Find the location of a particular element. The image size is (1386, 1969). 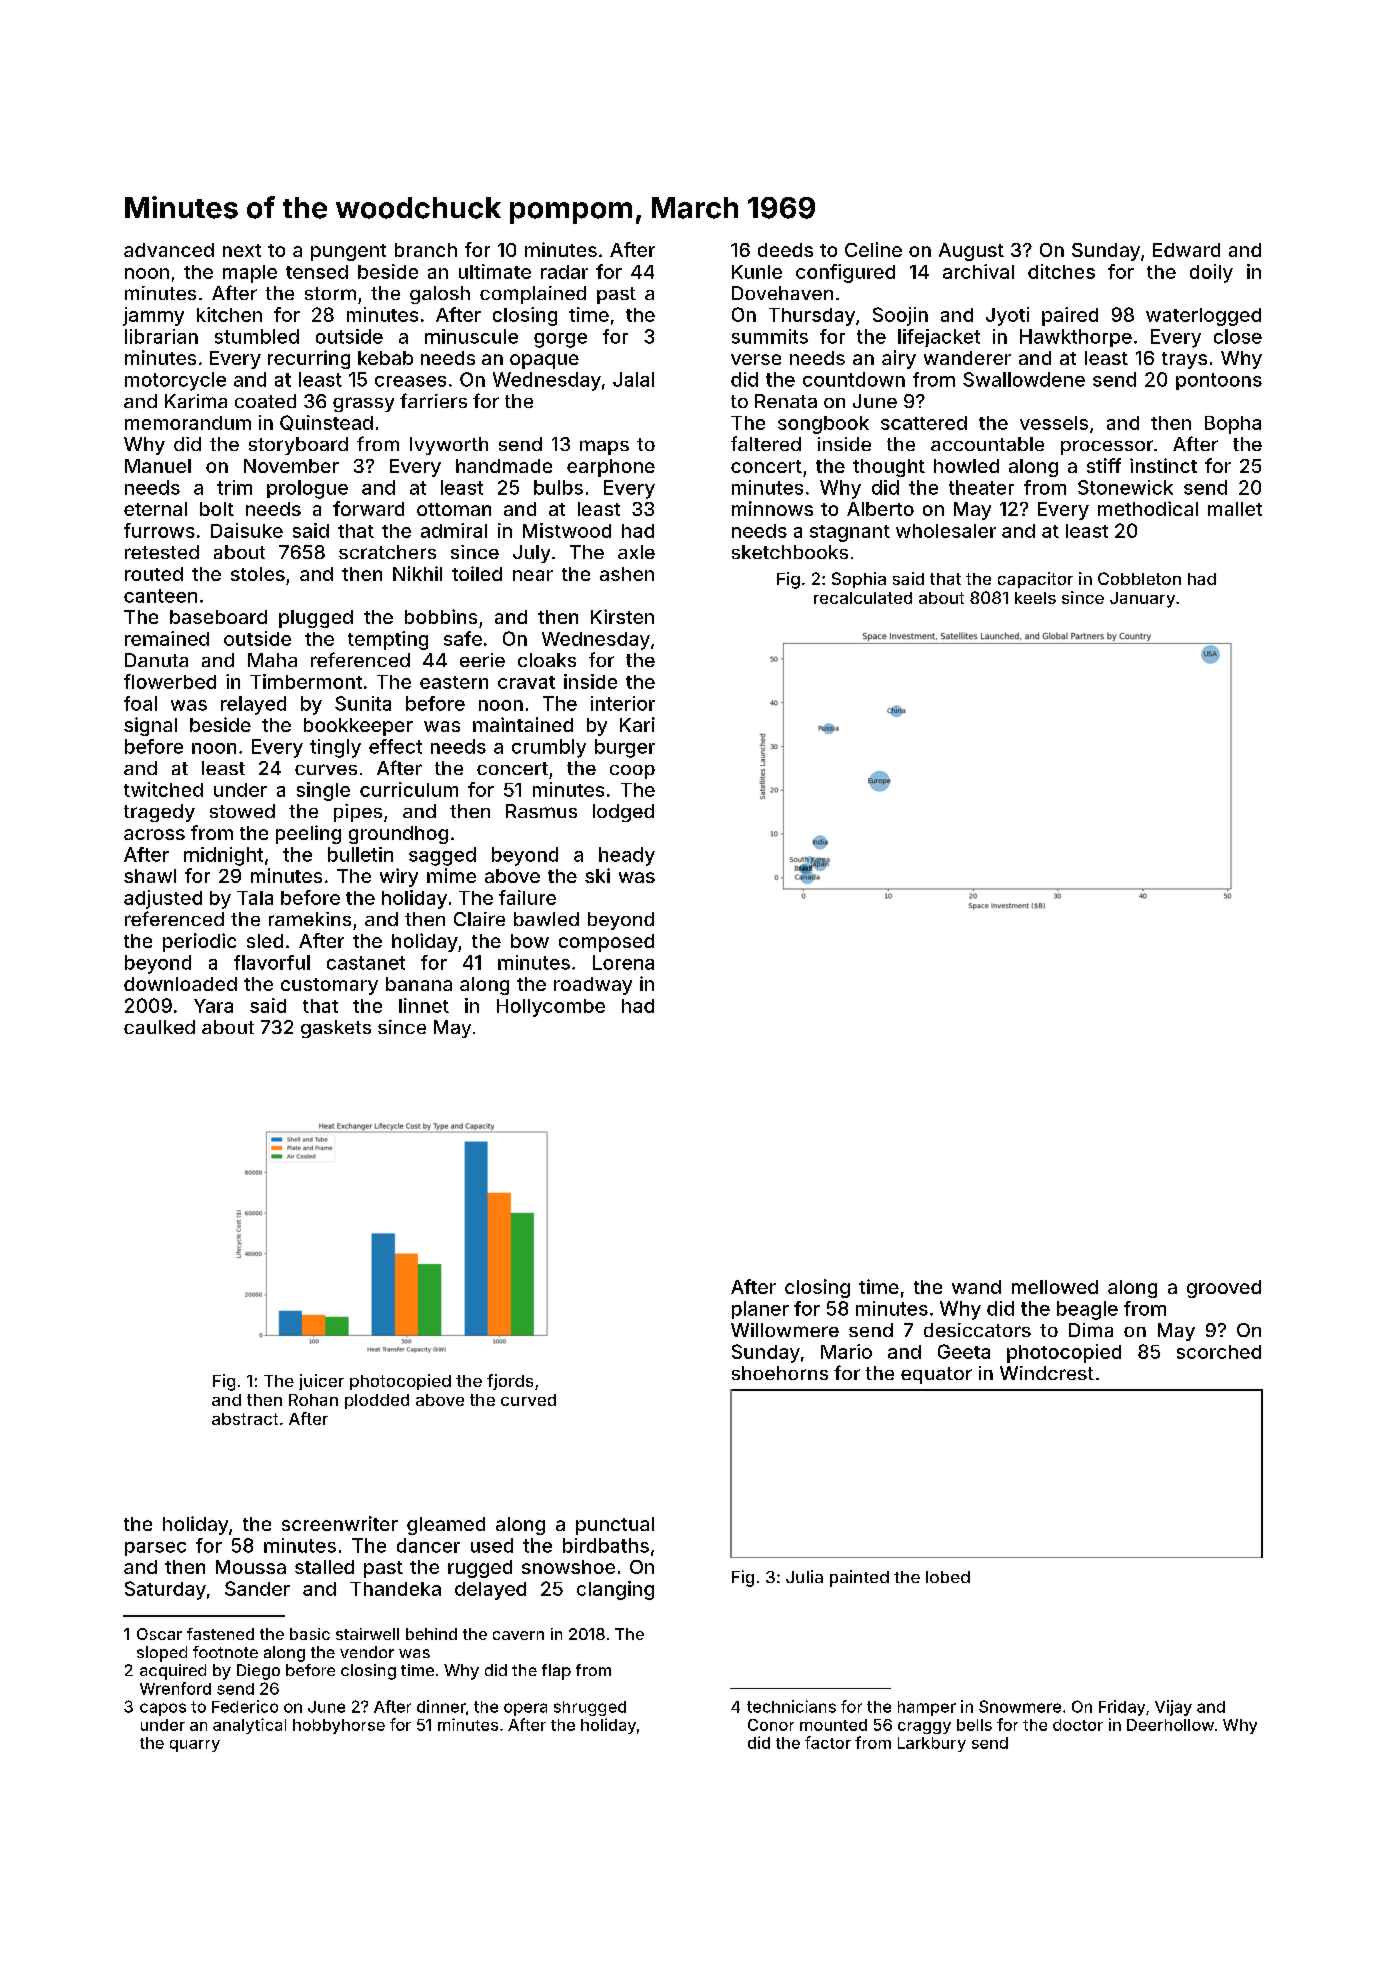

Hawkthorpe is located at coordinates (1076, 338).
